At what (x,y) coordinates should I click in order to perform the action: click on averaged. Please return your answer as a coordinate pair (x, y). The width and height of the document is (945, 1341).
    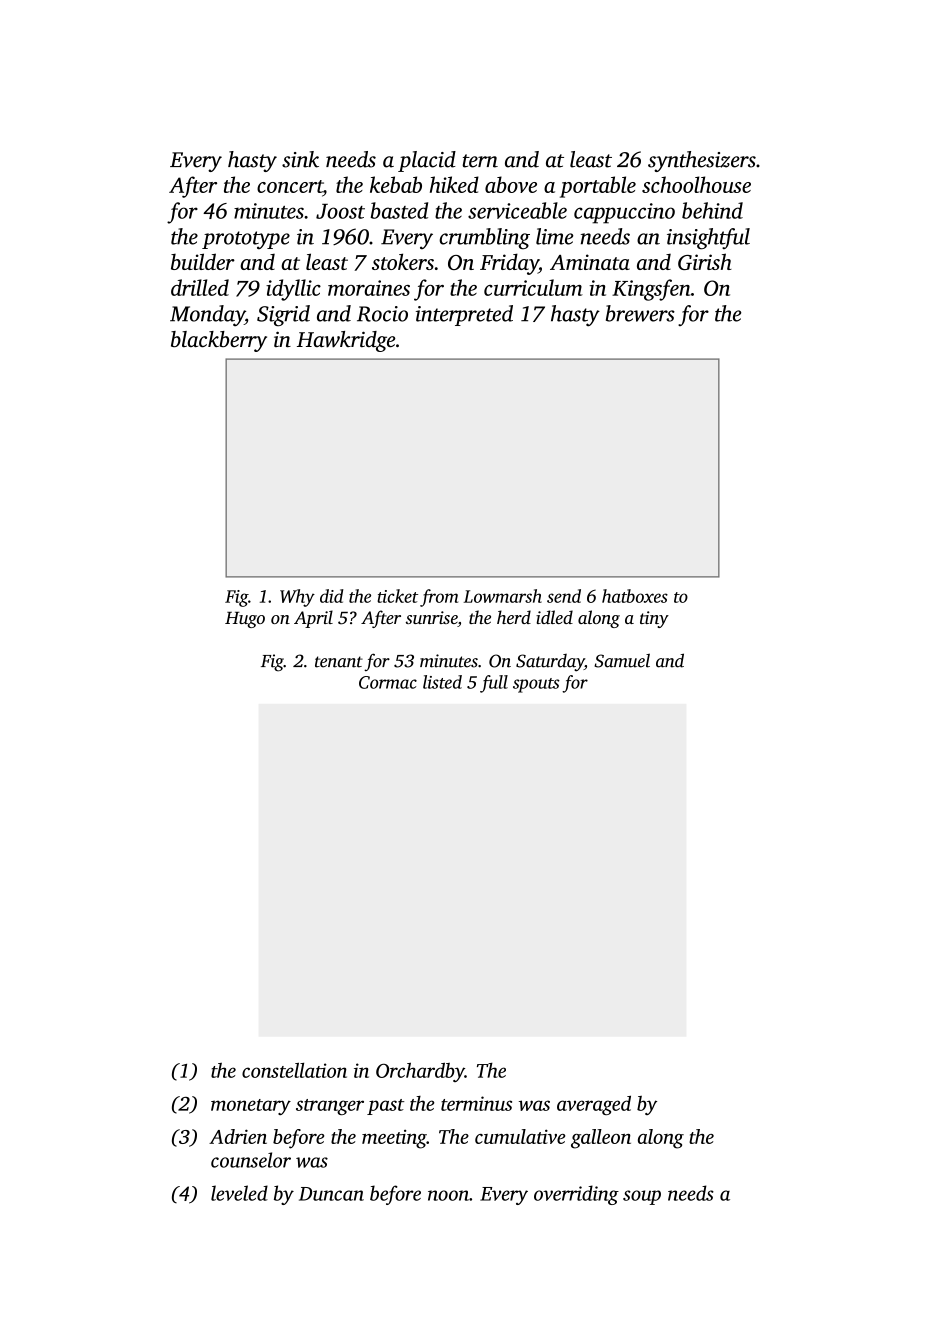
    Looking at the image, I should click on (594, 1105).
